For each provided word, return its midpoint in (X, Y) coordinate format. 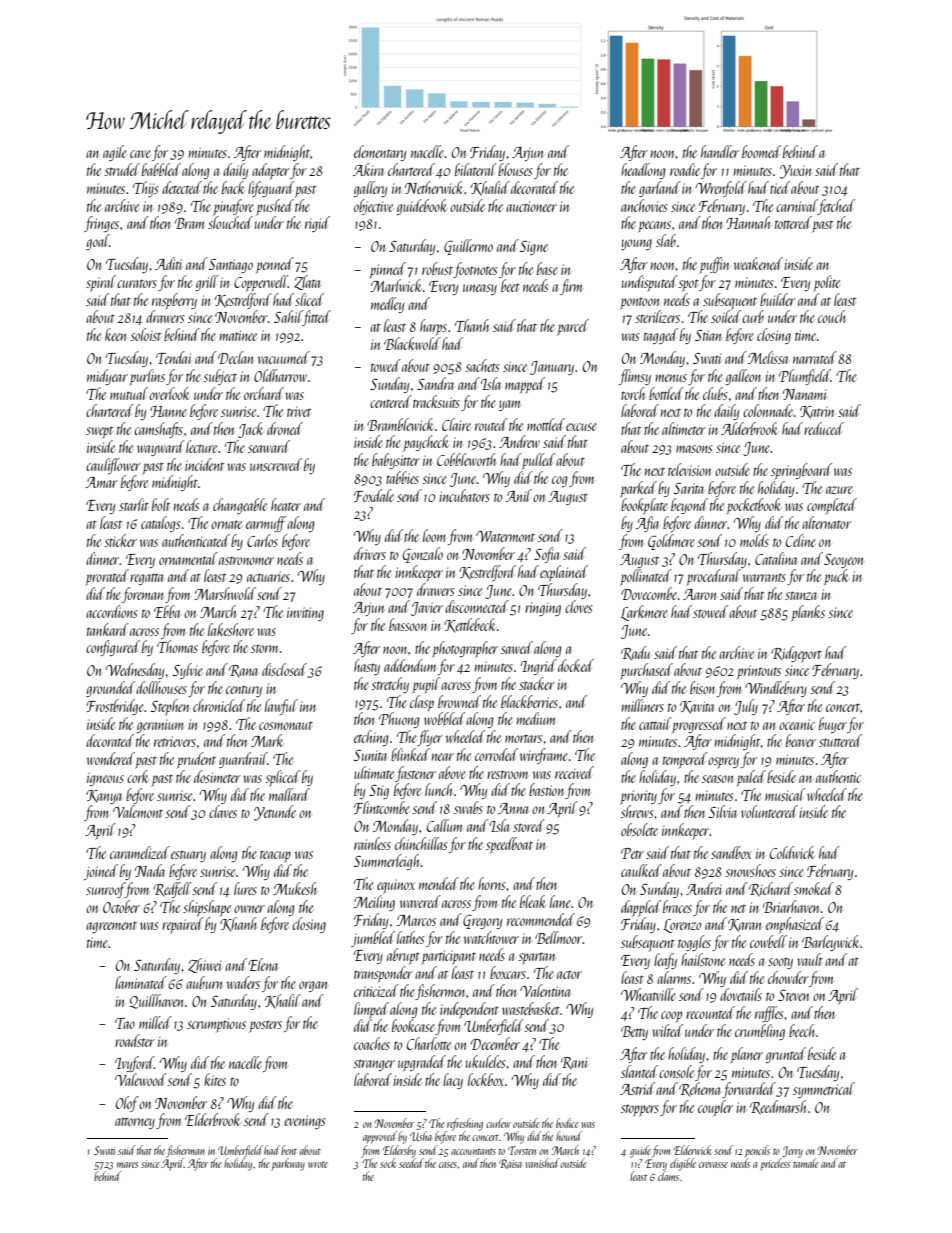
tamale (805, 1163)
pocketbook (753, 506)
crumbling (760, 1032)
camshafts (158, 430)
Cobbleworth (466, 459)
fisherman (185, 1151)
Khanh (238, 924)
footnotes (475, 270)
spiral (101, 283)
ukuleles (486, 1061)
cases (448, 1165)
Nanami (805, 394)
